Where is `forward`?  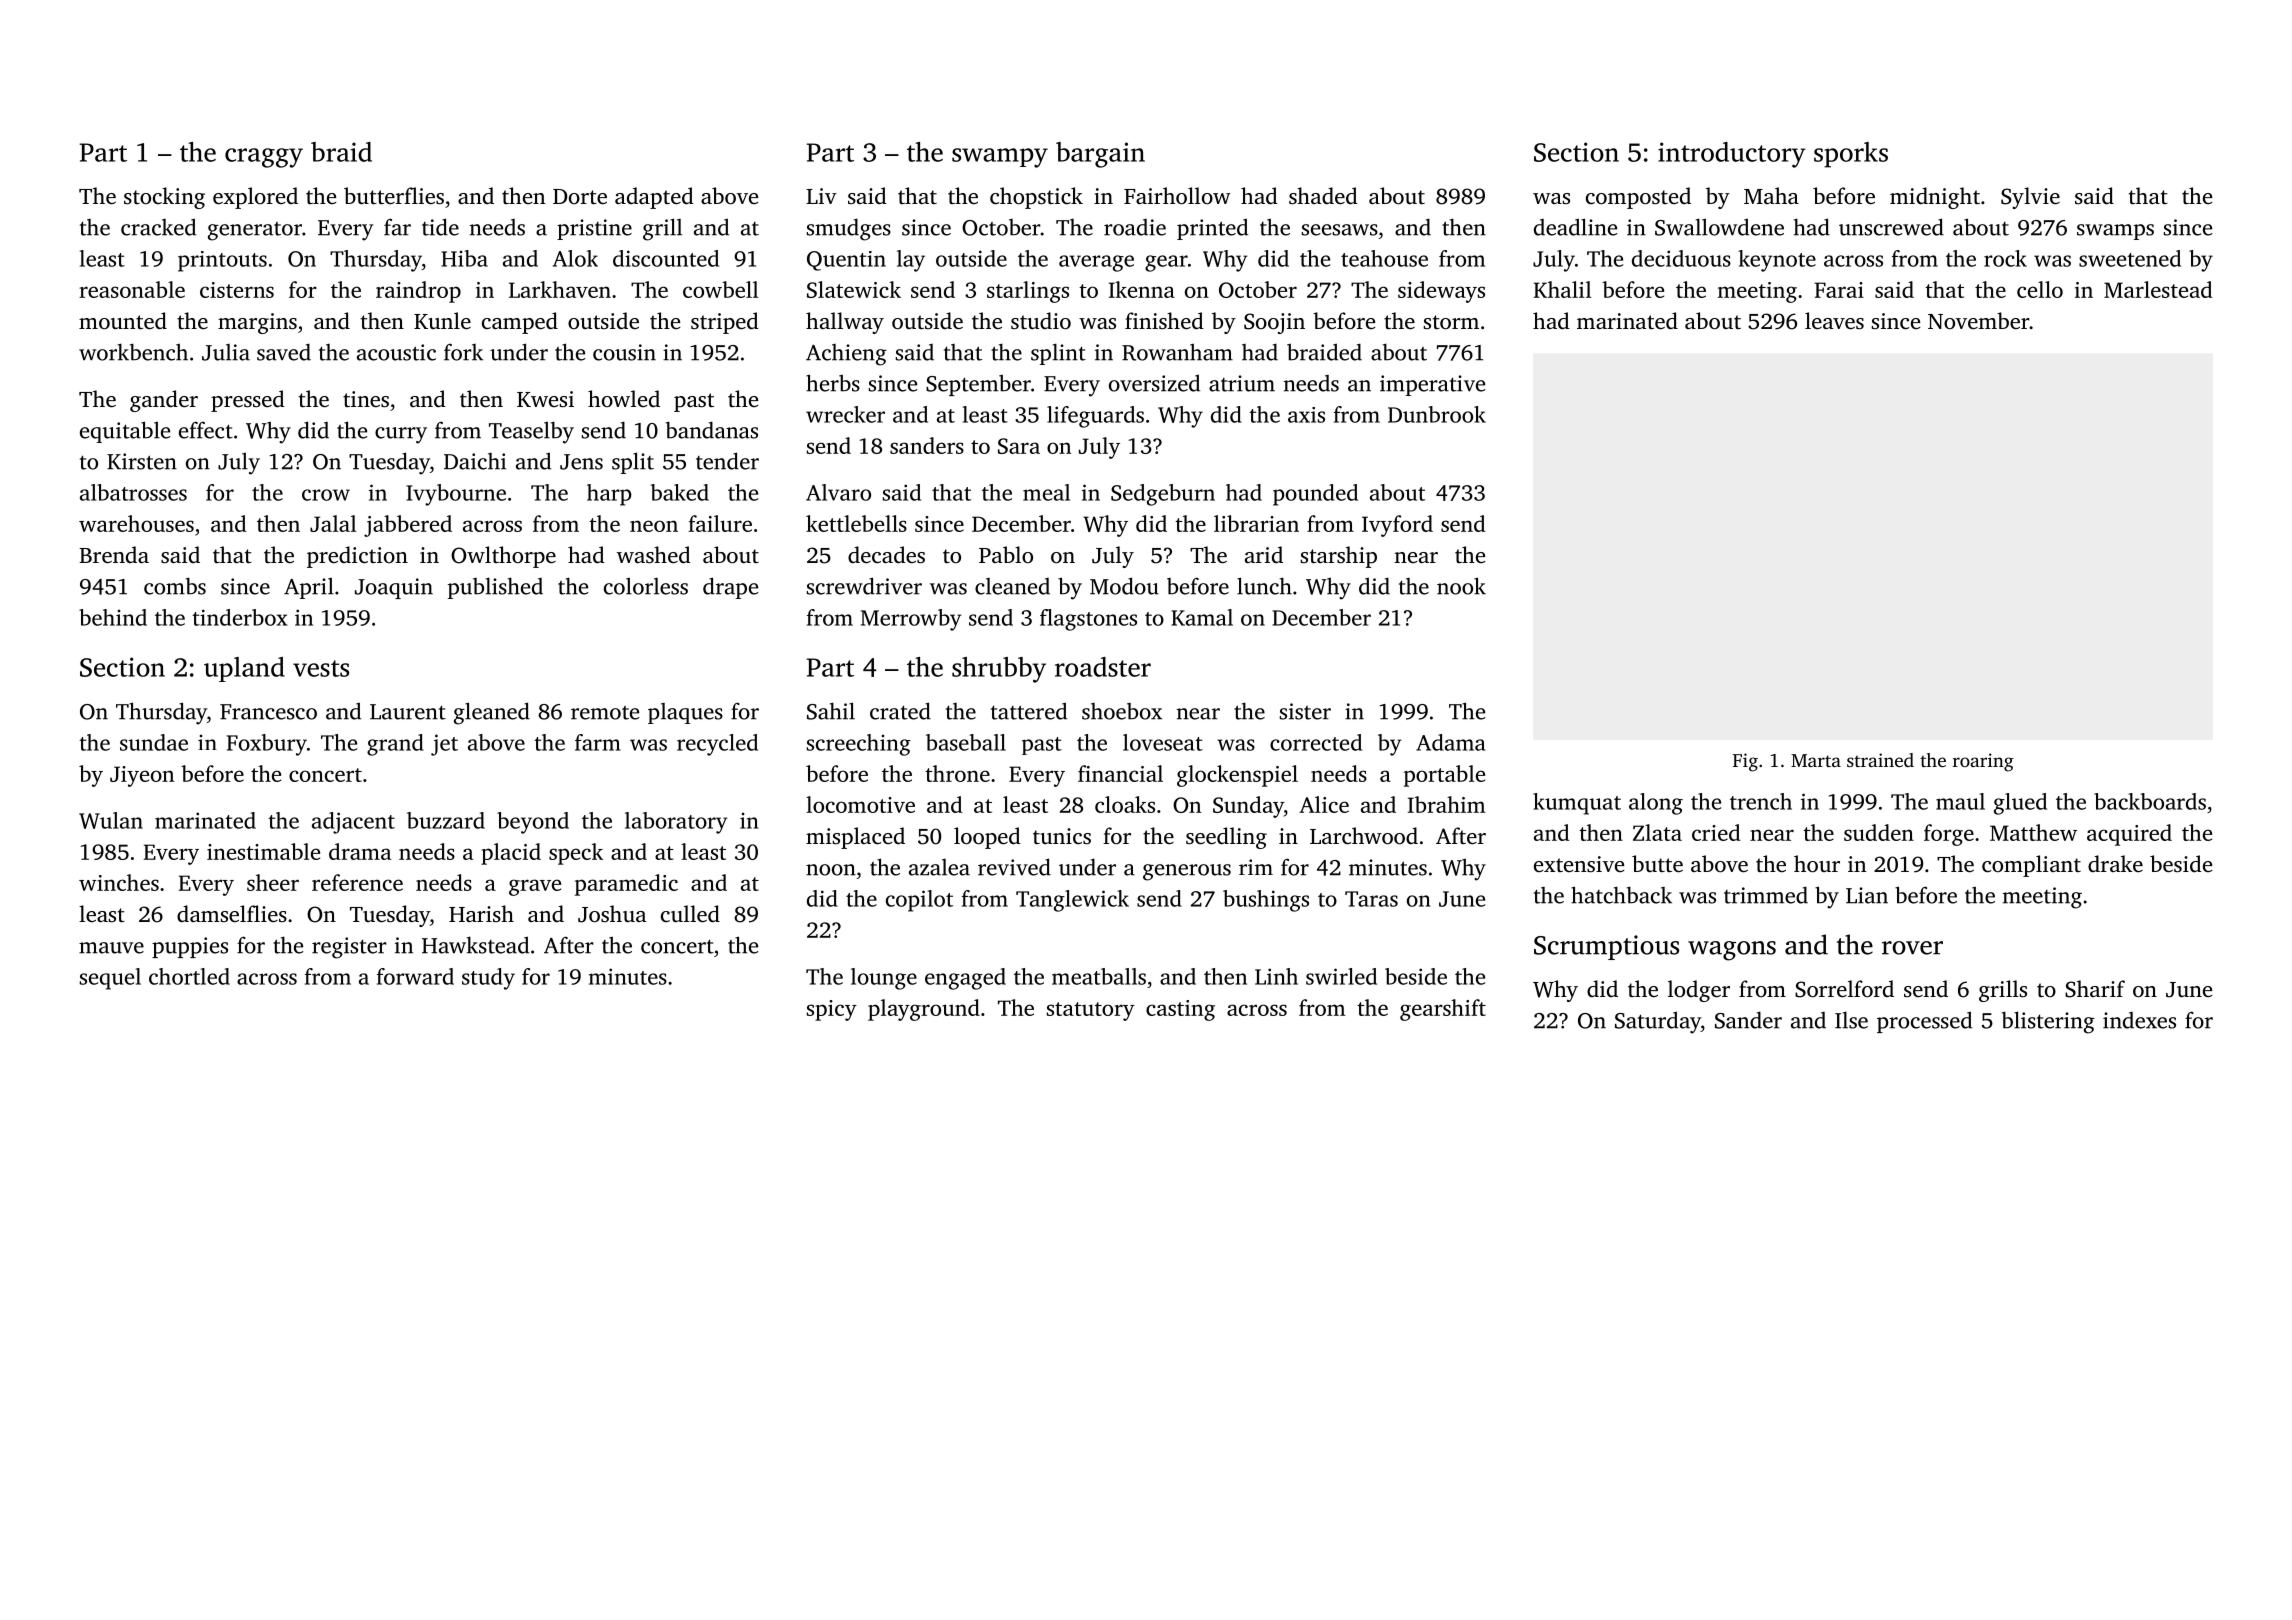
forward is located at coordinates (415, 976).
